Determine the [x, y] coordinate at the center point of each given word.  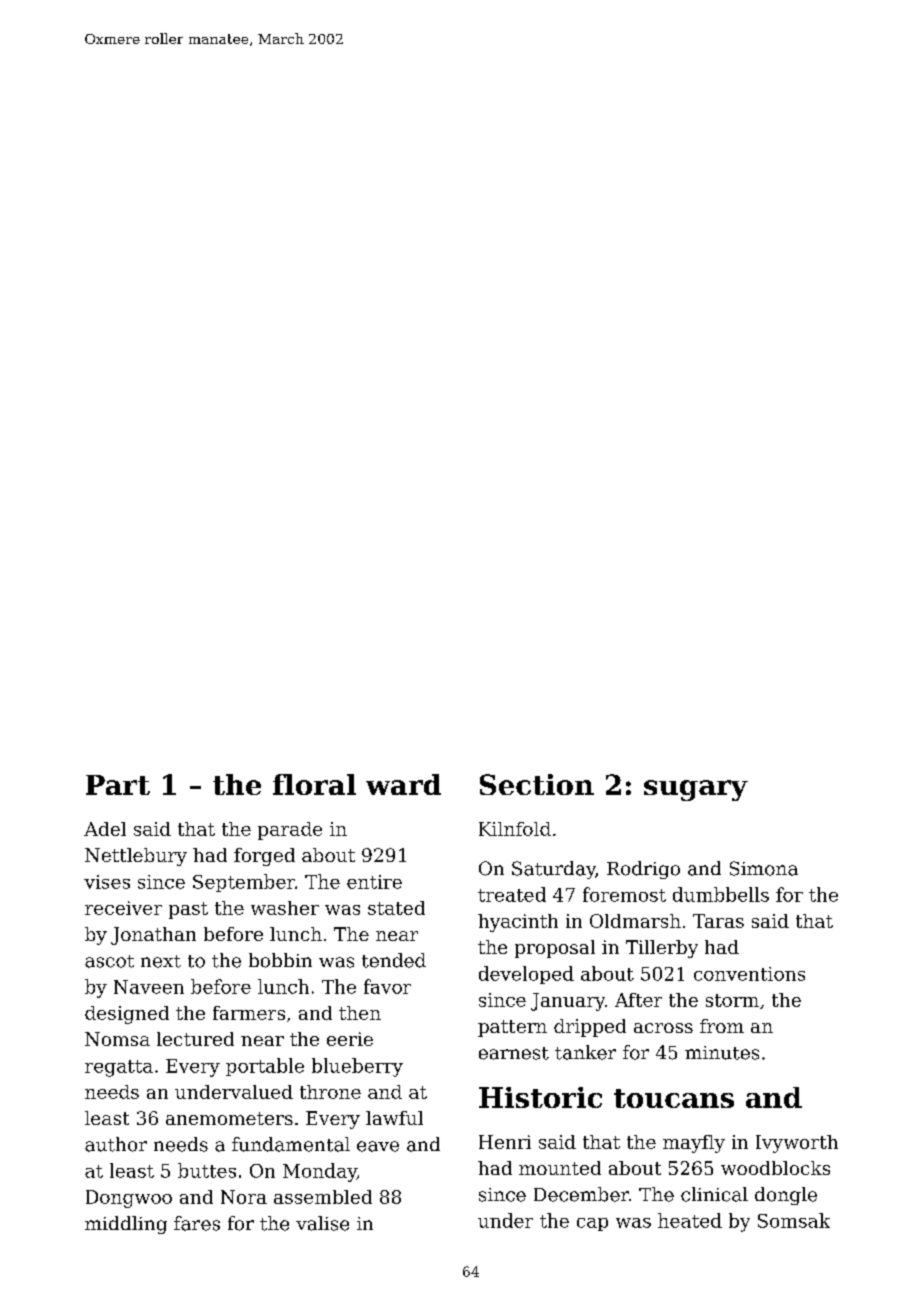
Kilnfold [515, 829]
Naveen [149, 987]
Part [118, 785]
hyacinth [518, 923]
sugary [696, 790]
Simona [764, 868]
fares [197, 1223]
